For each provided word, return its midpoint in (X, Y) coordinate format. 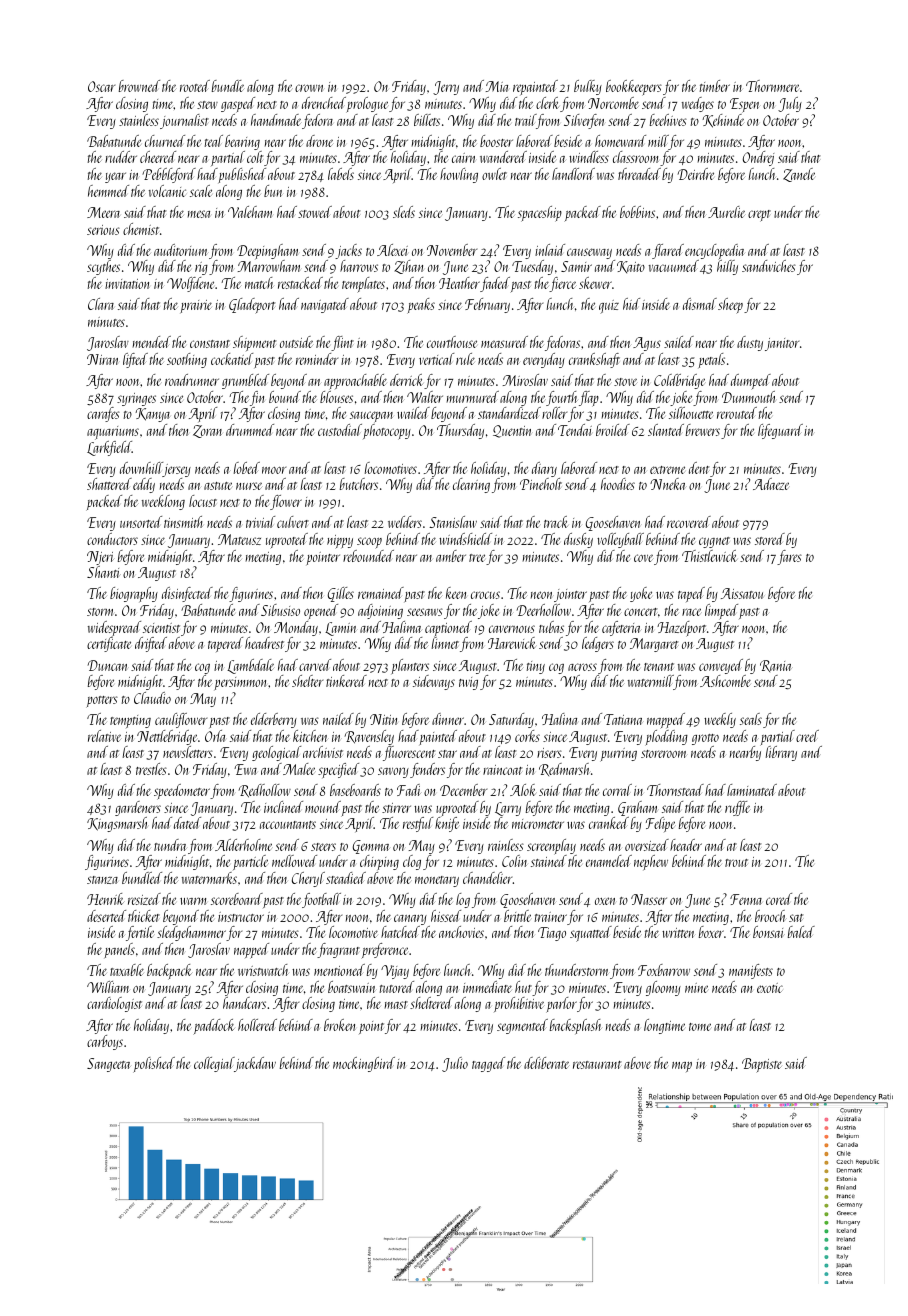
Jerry (446, 88)
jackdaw (255, 1064)
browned (139, 86)
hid (631, 304)
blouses (336, 397)
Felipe (660, 824)
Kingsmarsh (117, 824)
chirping (379, 862)
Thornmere (772, 86)
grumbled (245, 381)
